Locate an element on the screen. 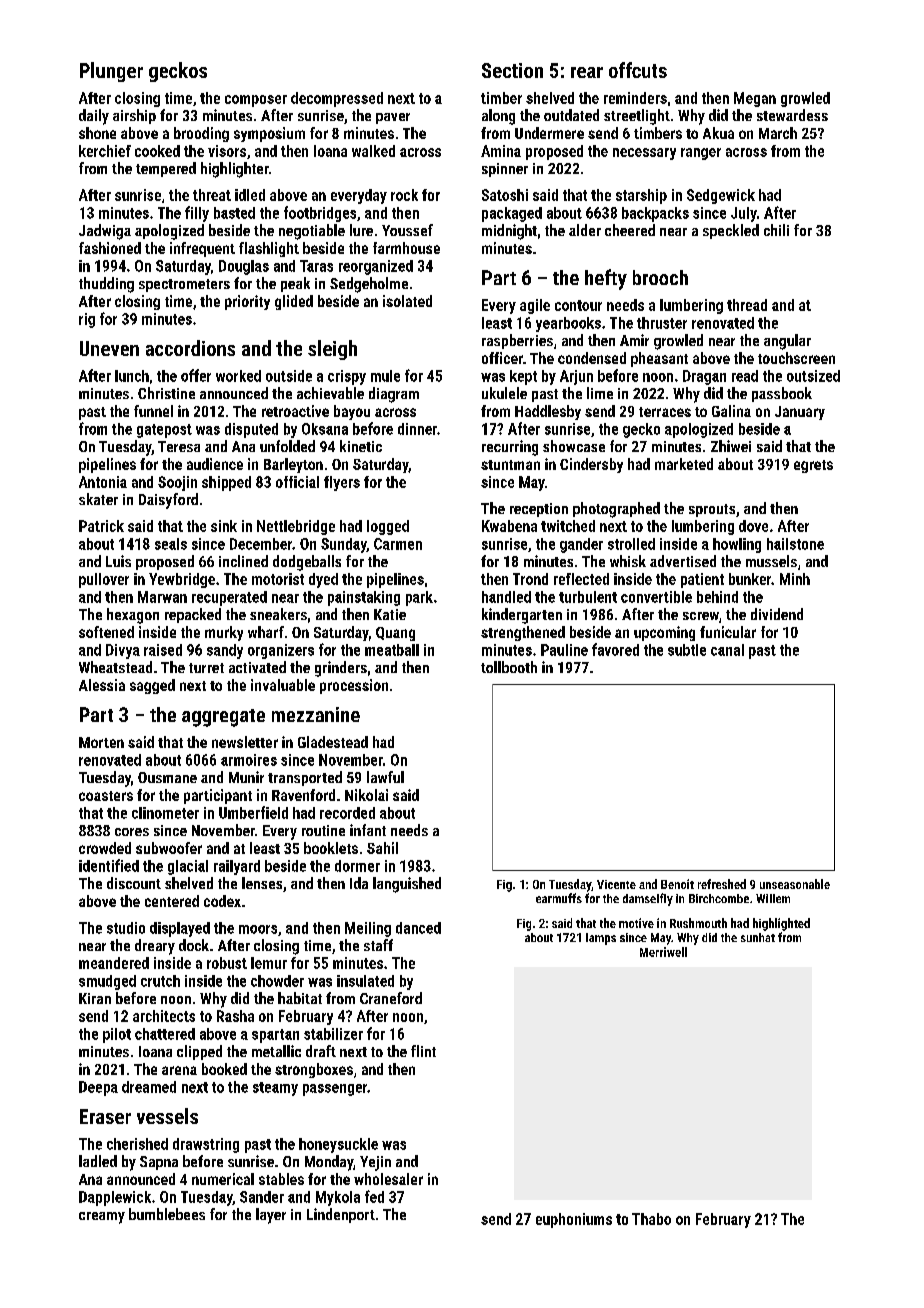  Akua is located at coordinates (718, 133).
